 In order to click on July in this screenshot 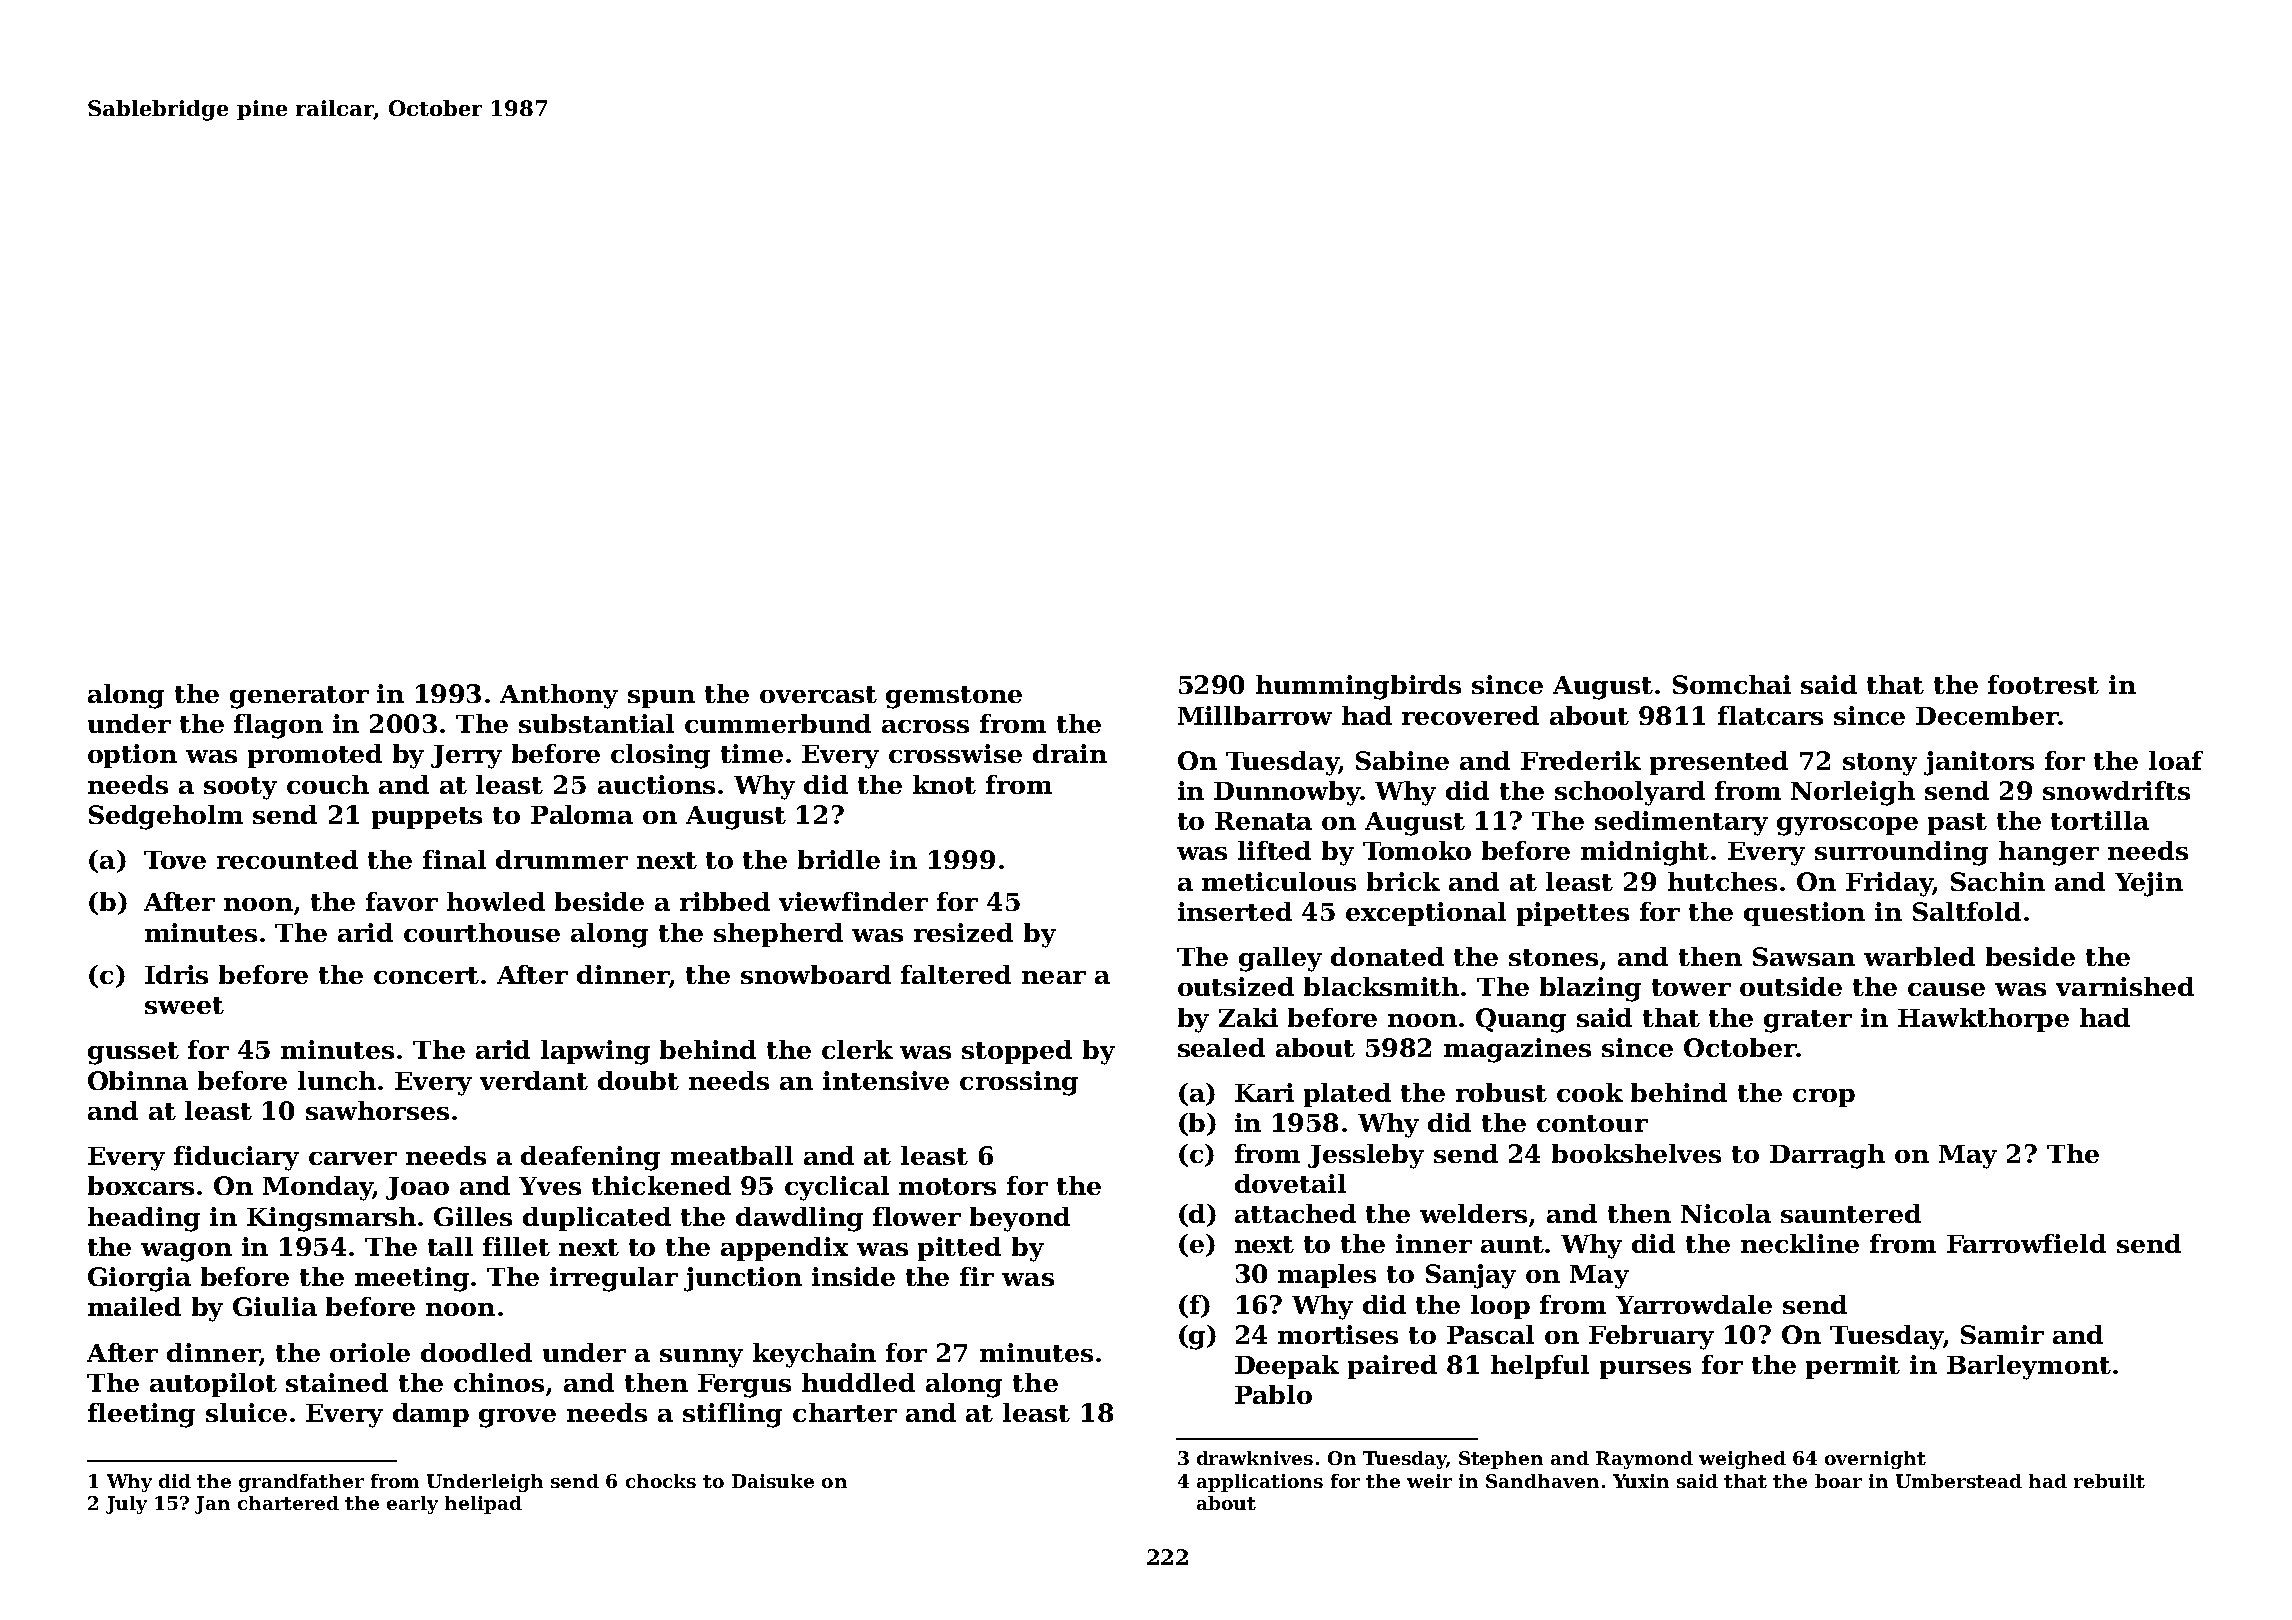, I will do `click(126, 1505)`.
